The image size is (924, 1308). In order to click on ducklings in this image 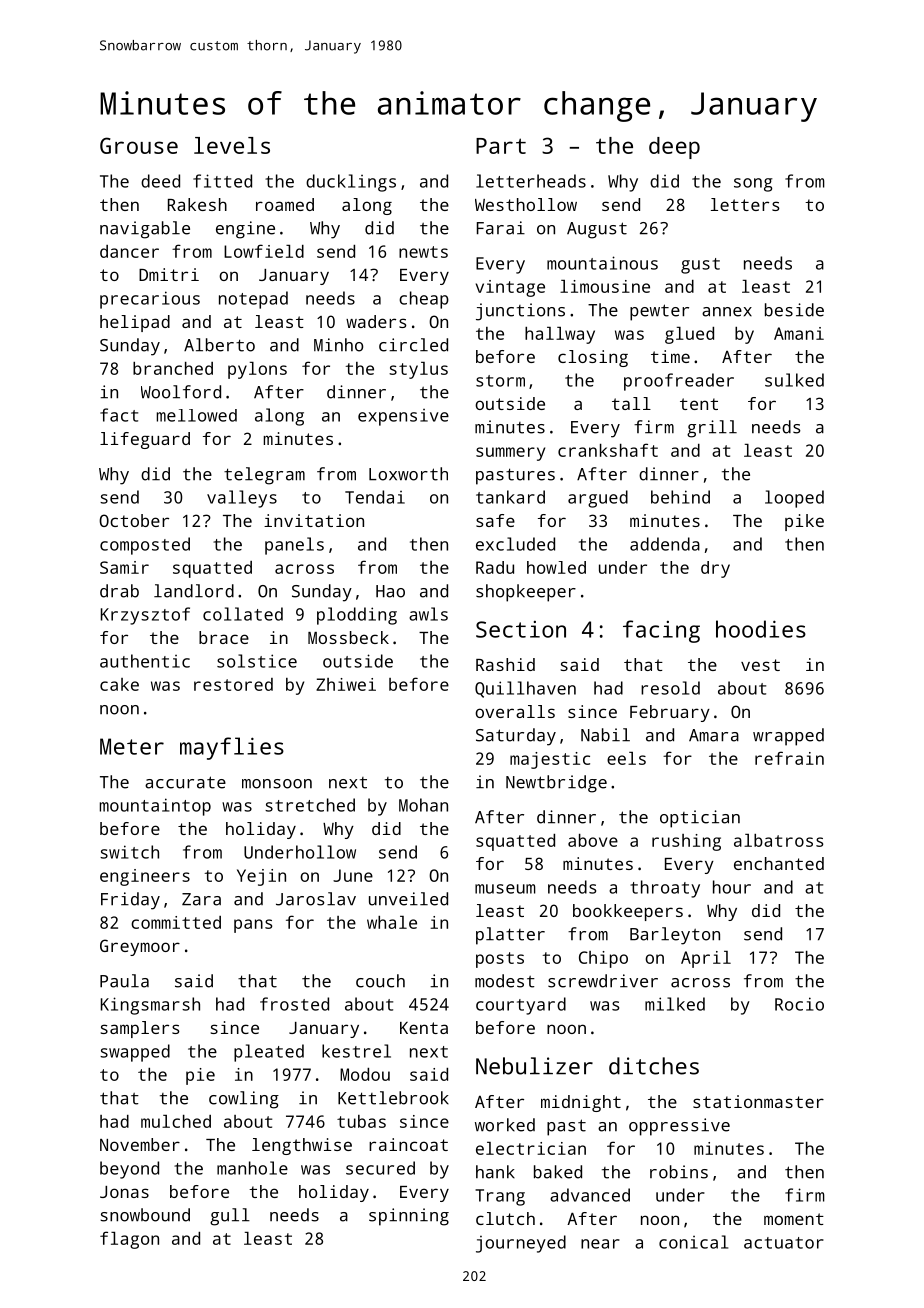, I will do `click(351, 183)`.
